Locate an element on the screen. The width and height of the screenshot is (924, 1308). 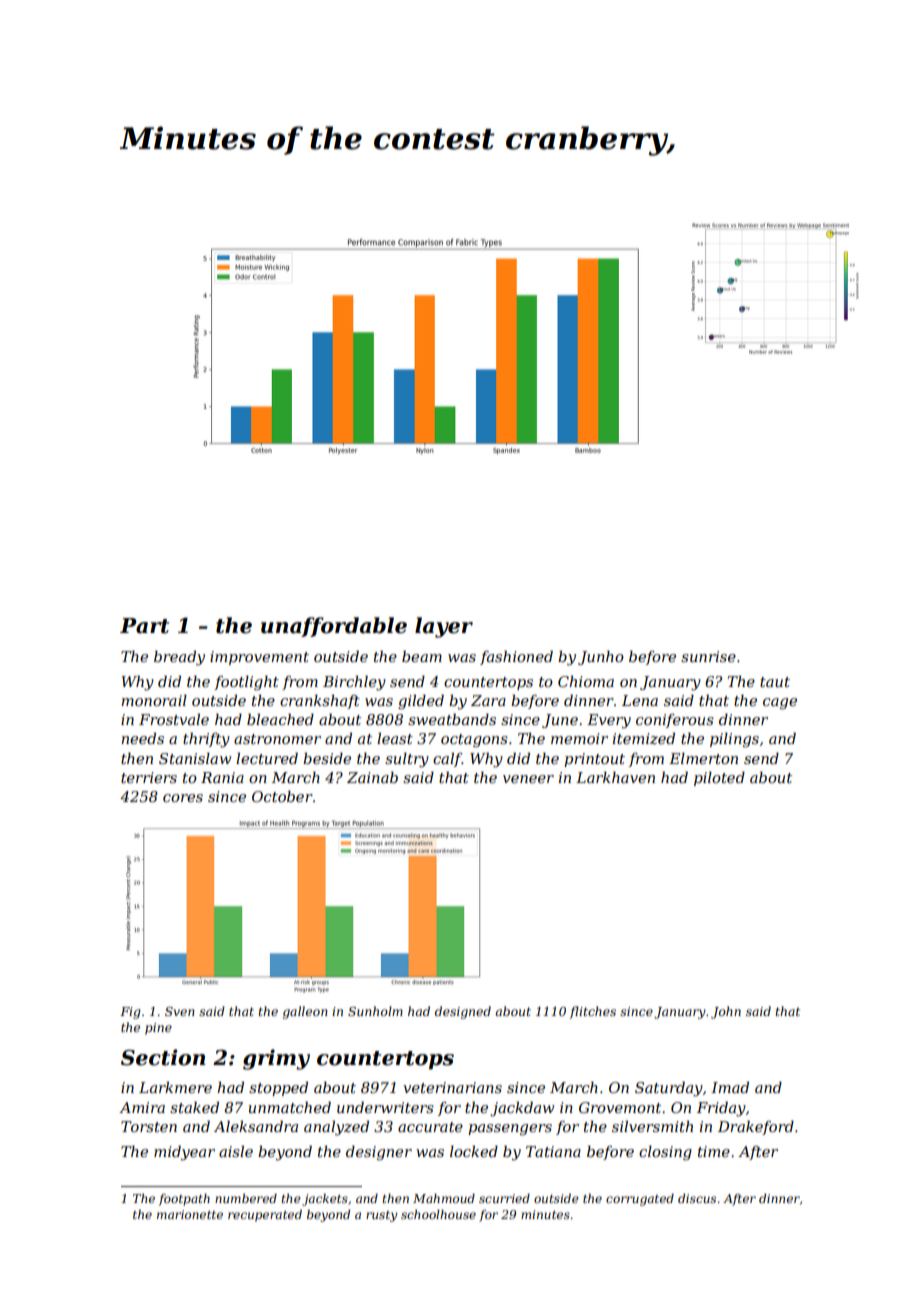
John is located at coordinates (726, 1012).
